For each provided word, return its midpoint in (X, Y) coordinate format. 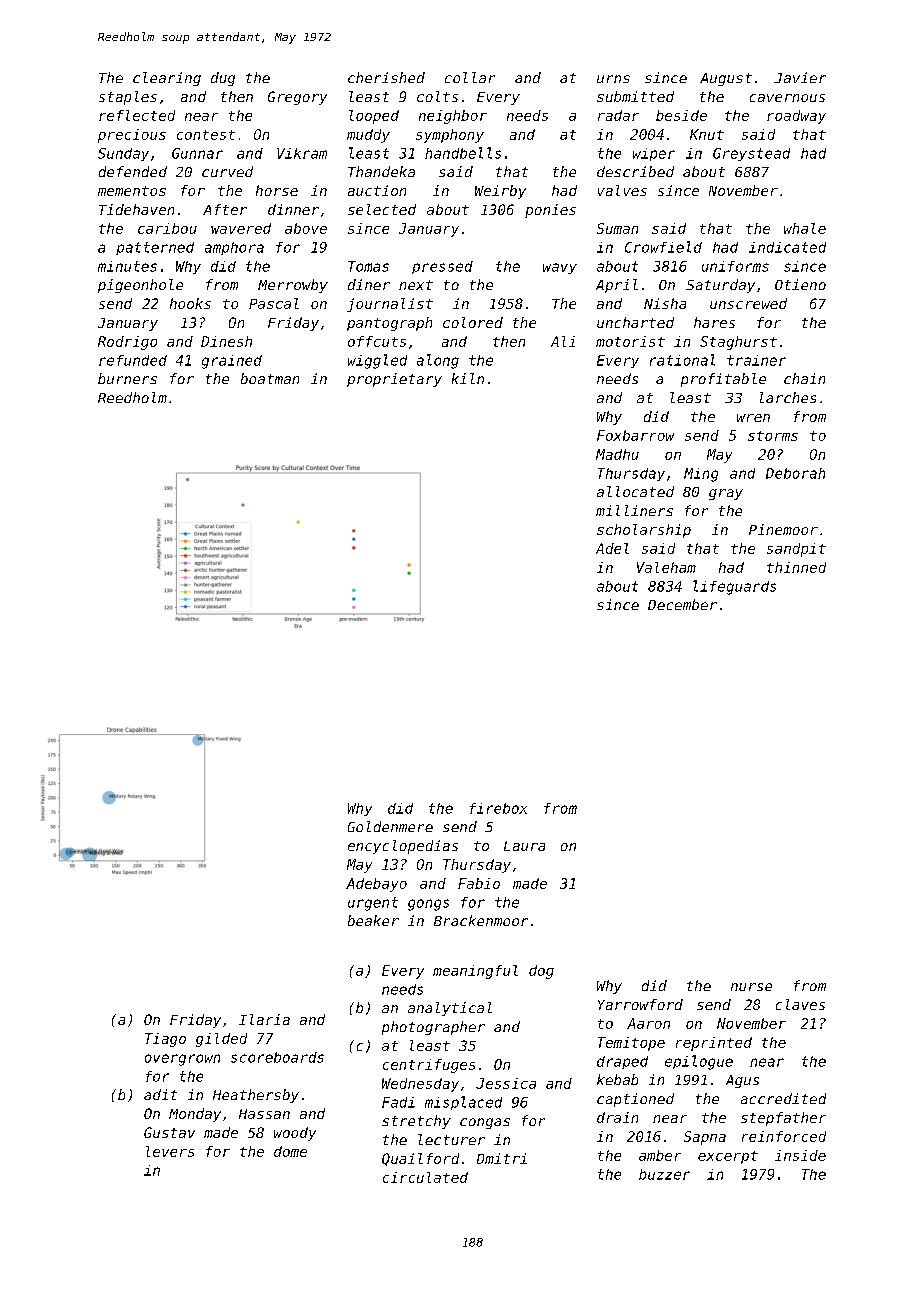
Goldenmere (390, 826)
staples (128, 98)
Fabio (479, 883)
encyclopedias (403, 847)
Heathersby (256, 1096)
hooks (190, 303)
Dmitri (502, 1158)
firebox (498, 808)
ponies (550, 211)
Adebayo (376, 885)
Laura (524, 846)
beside (681, 115)
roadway (796, 117)
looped (374, 117)
